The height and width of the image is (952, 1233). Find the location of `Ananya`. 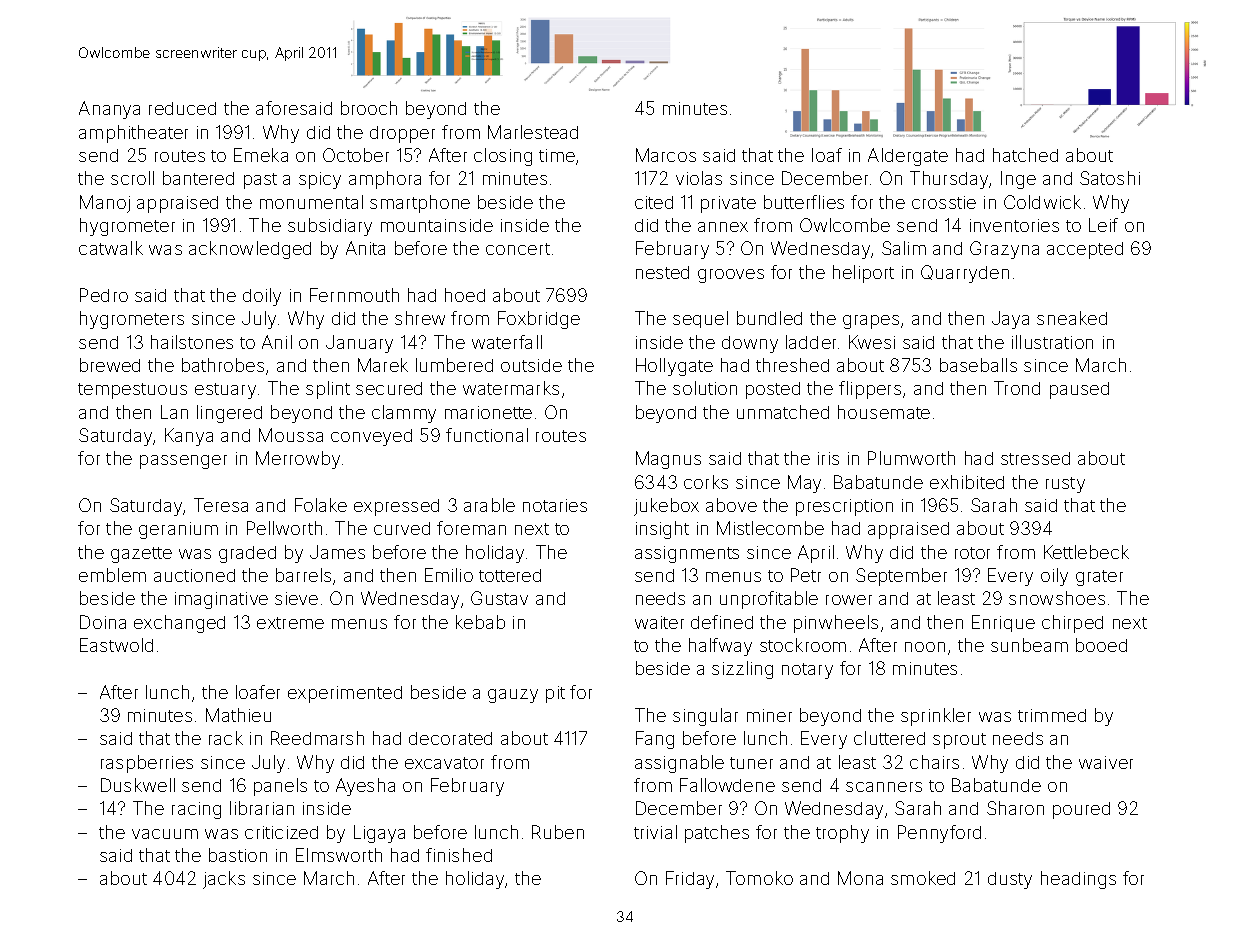

Ananya is located at coordinates (109, 110).
